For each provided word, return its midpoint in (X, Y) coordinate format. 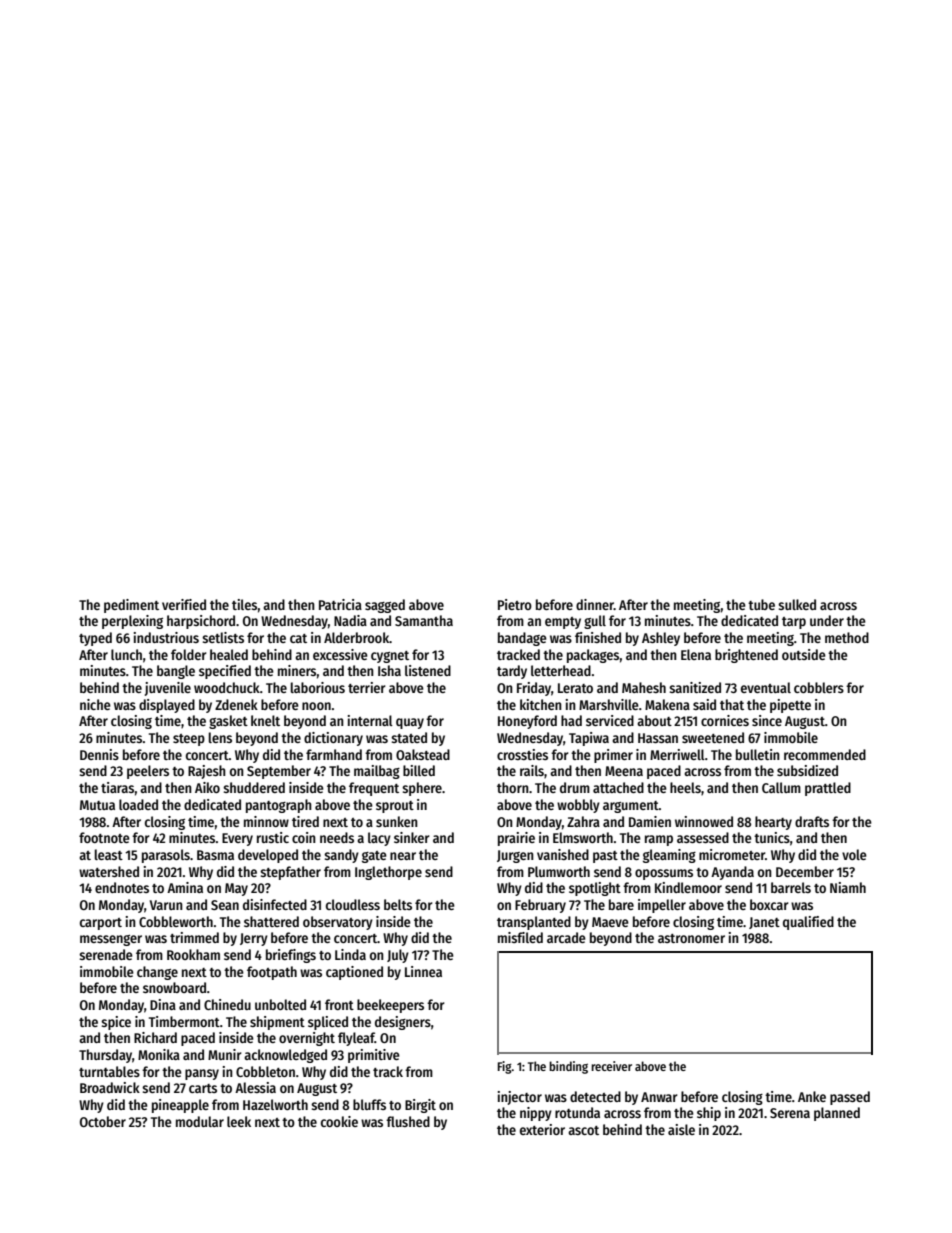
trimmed (194, 937)
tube (761, 604)
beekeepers (390, 1006)
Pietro (515, 604)
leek (239, 1121)
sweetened (713, 737)
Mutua (97, 805)
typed (95, 639)
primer (613, 756)
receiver (611, 1066)
